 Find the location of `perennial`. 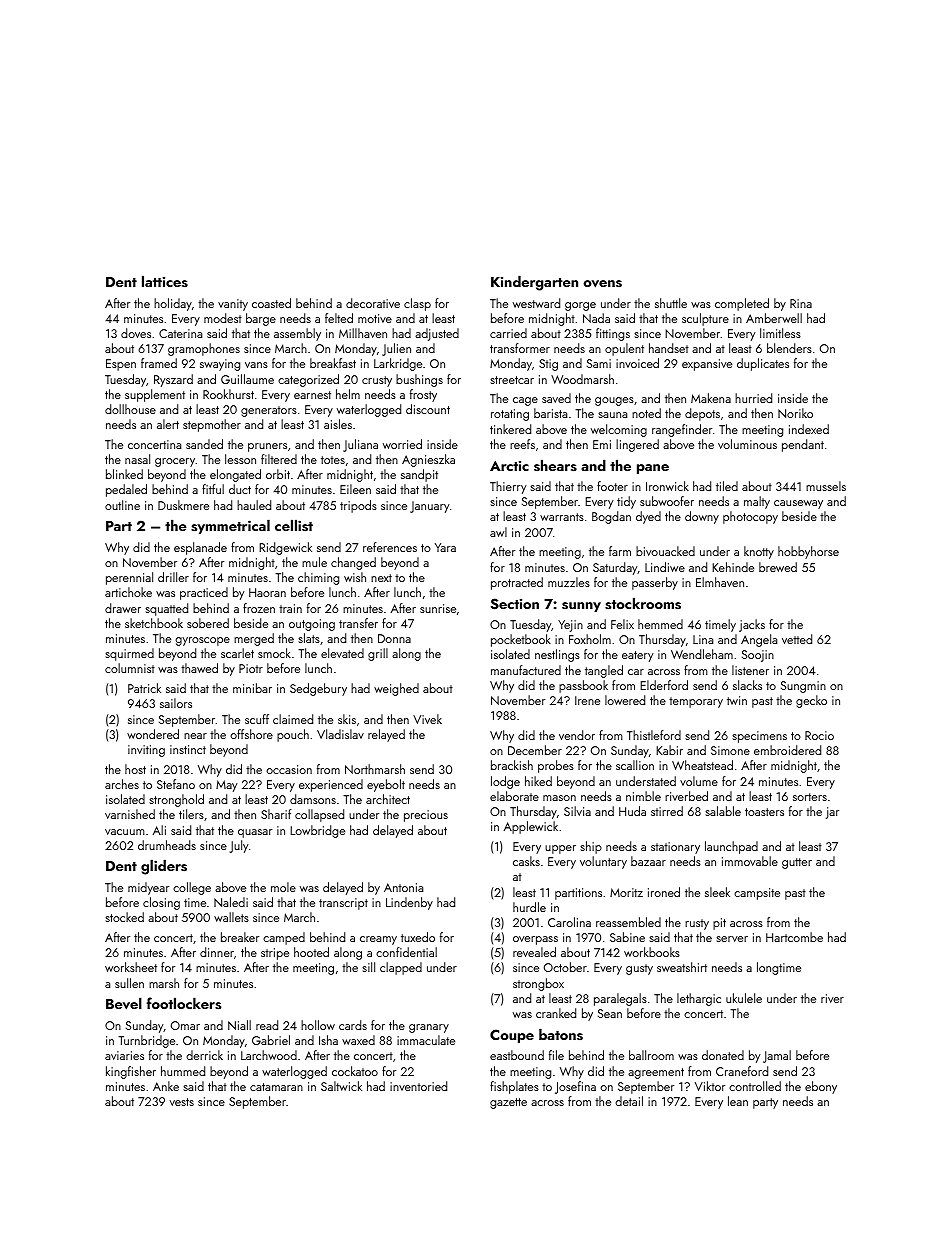

perennial is located at coordinates (129, 578).
